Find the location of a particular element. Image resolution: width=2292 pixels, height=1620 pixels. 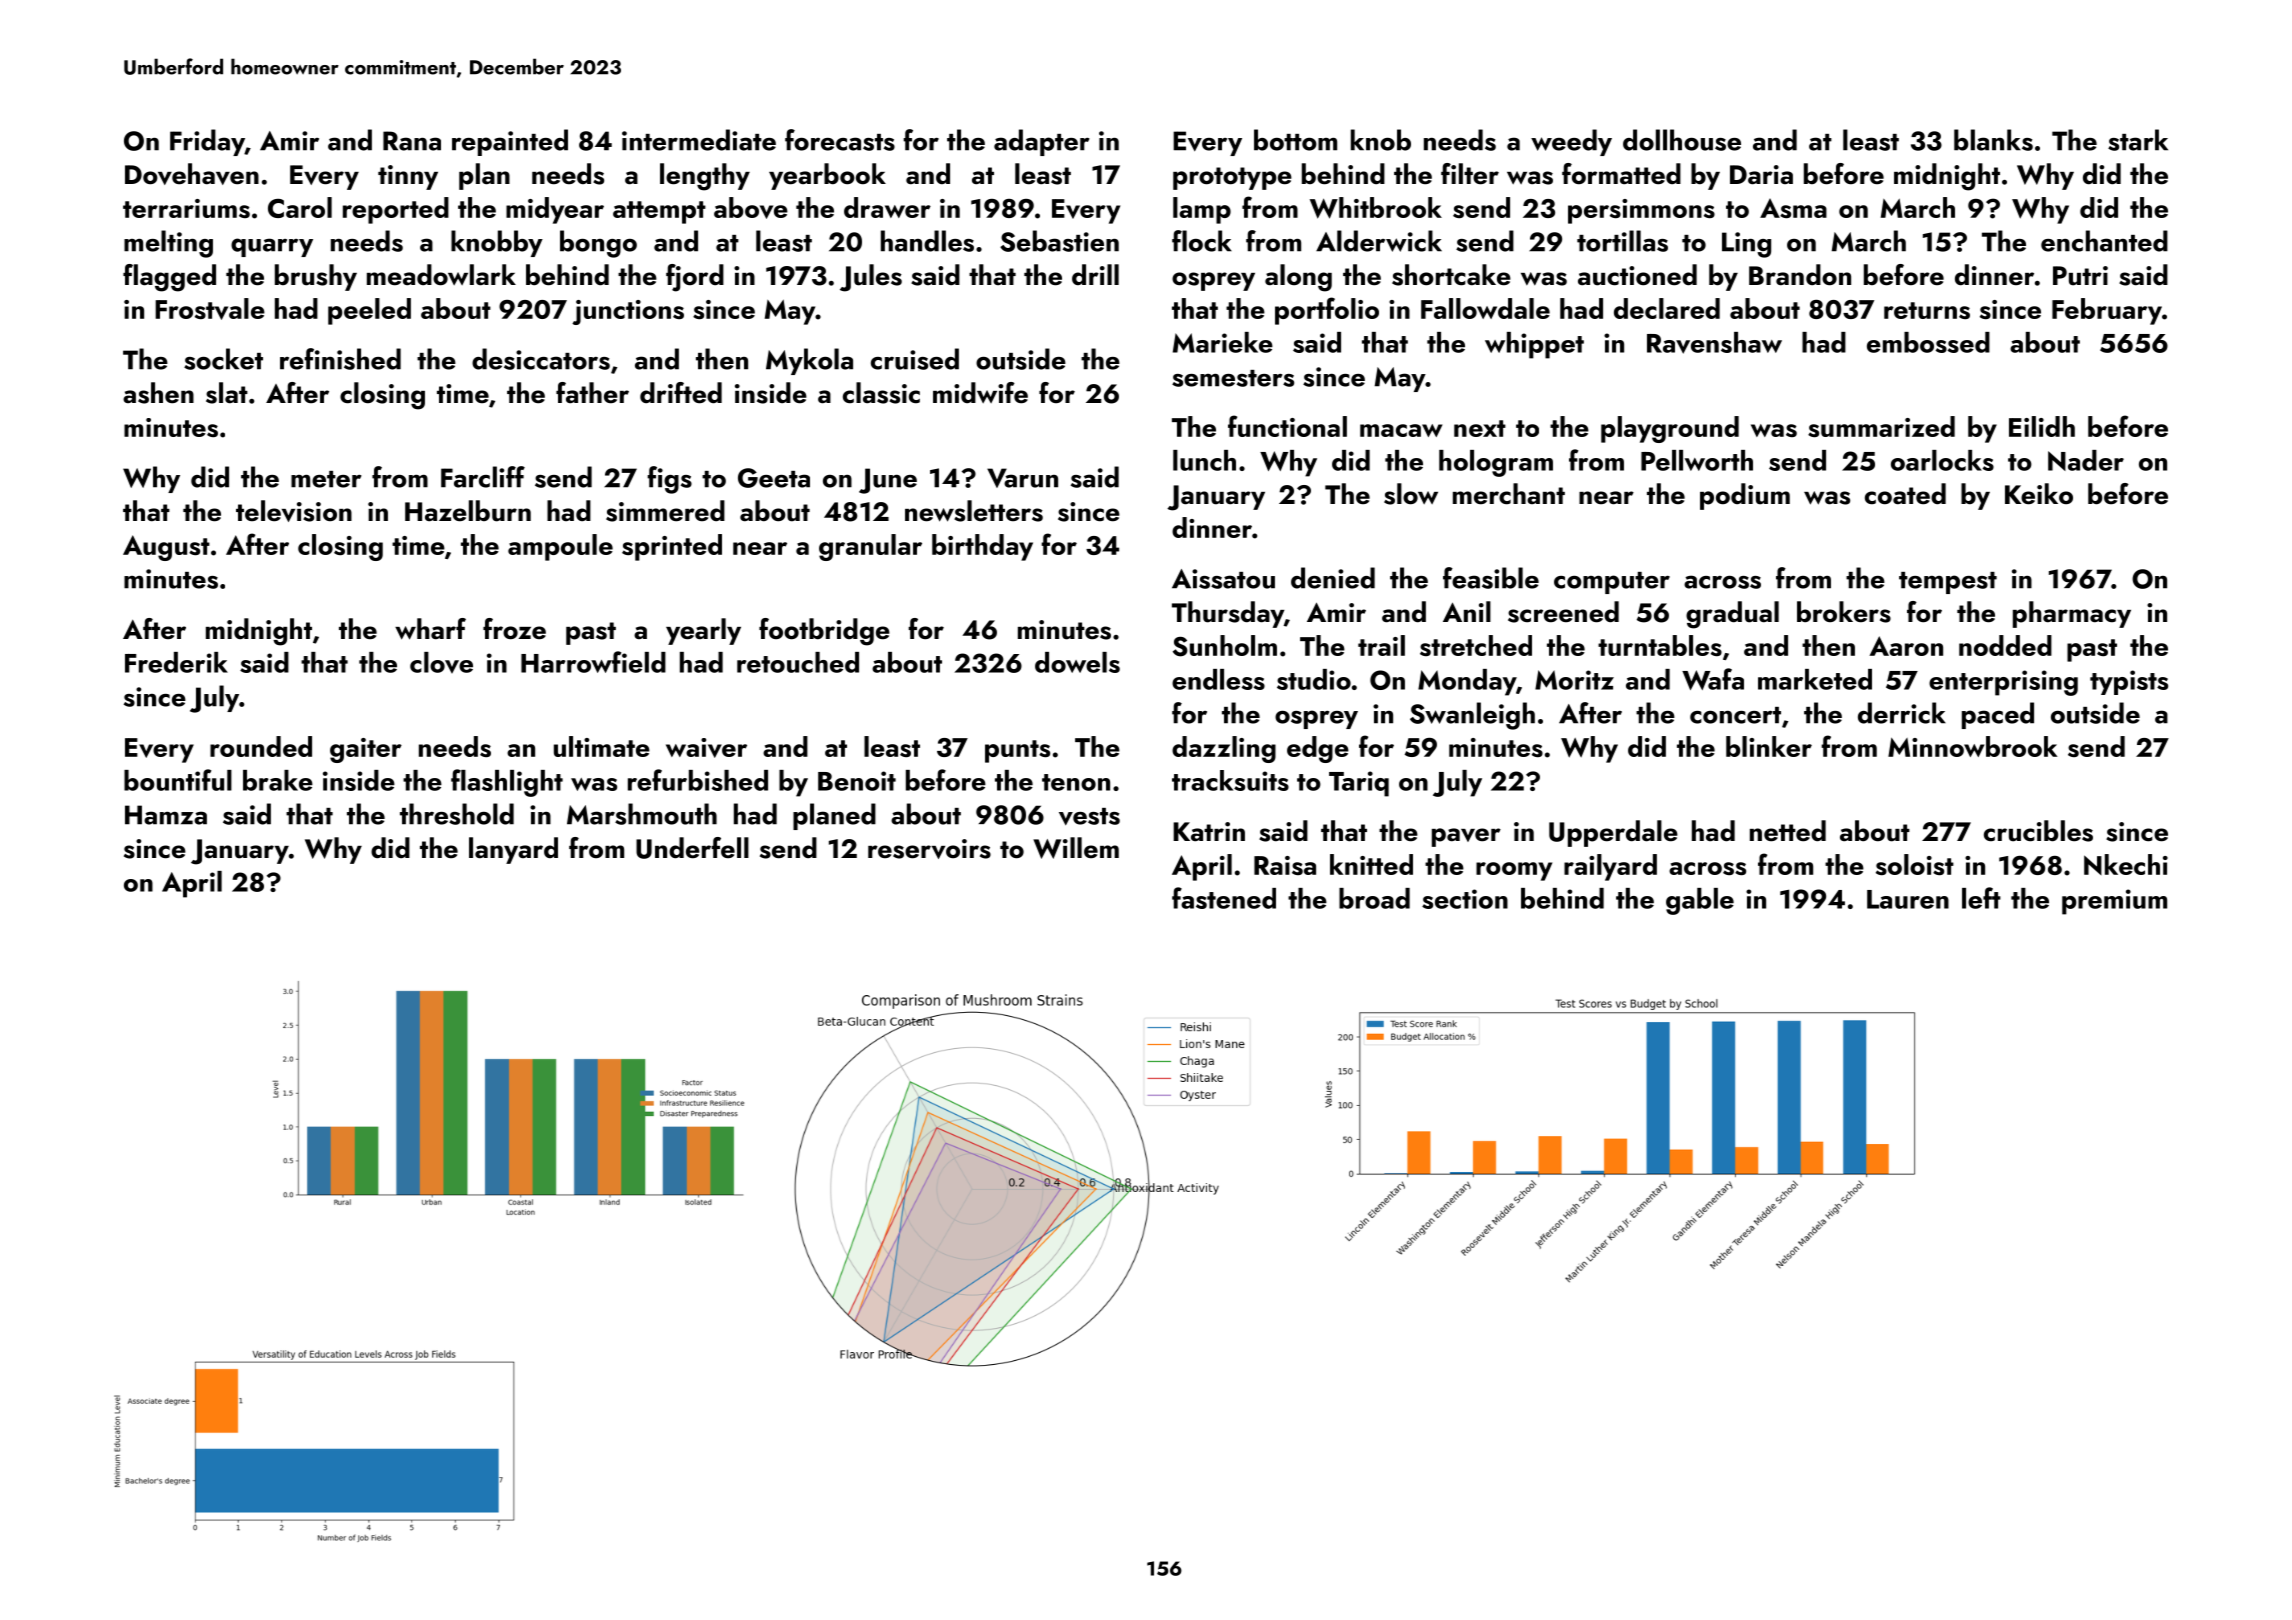

ashen is located at coordinates (158, 393).
